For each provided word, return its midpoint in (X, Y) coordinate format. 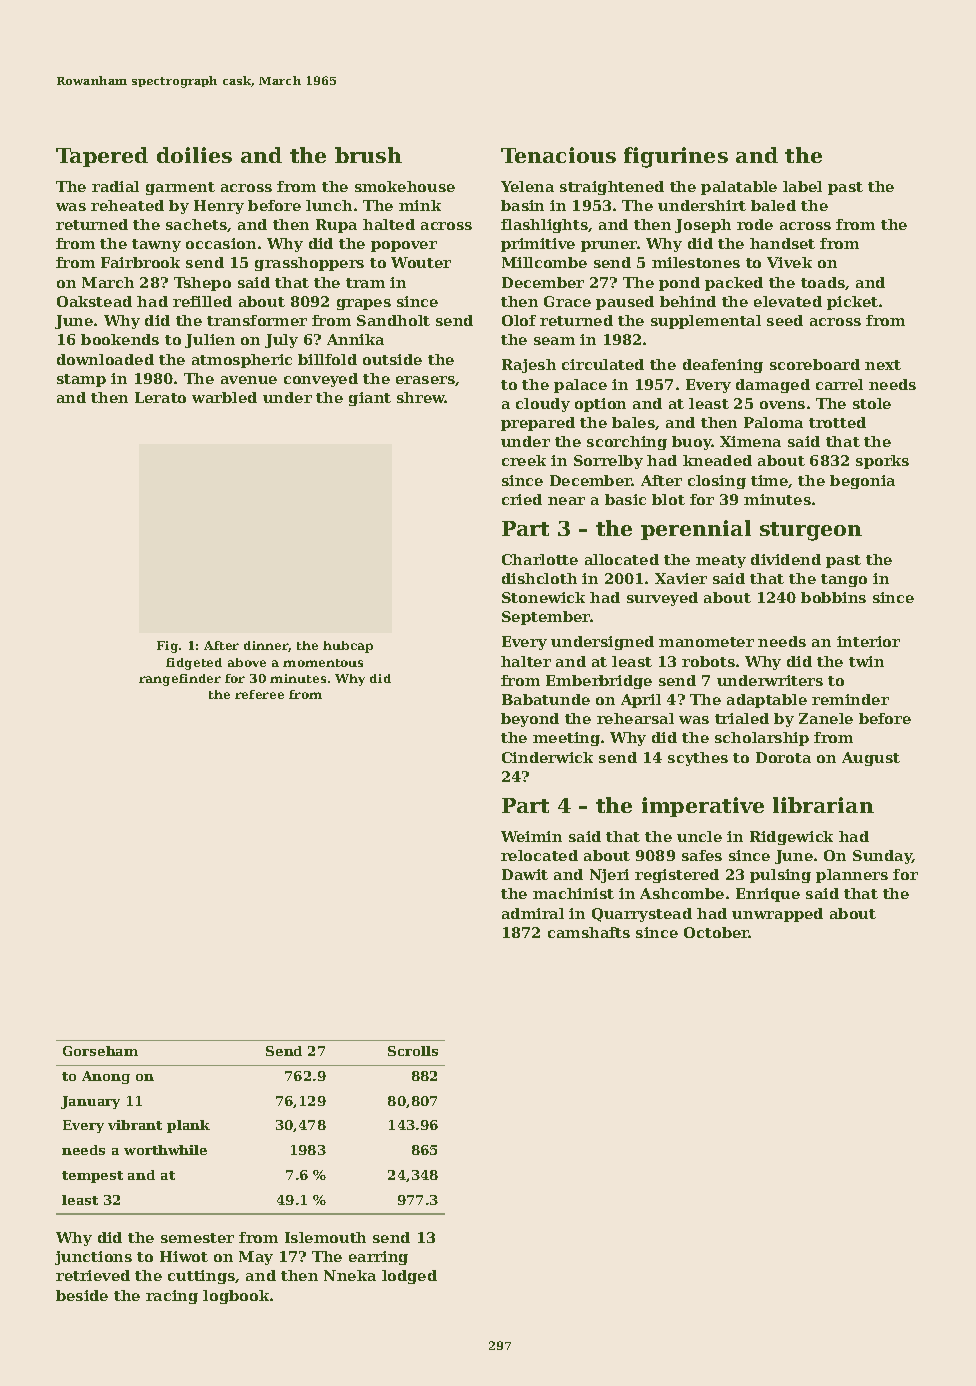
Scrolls (413, 1051)
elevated (788, 301)
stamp (81, 380)
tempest (92, 1177)
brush (368, 155)
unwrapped (777, 915)
